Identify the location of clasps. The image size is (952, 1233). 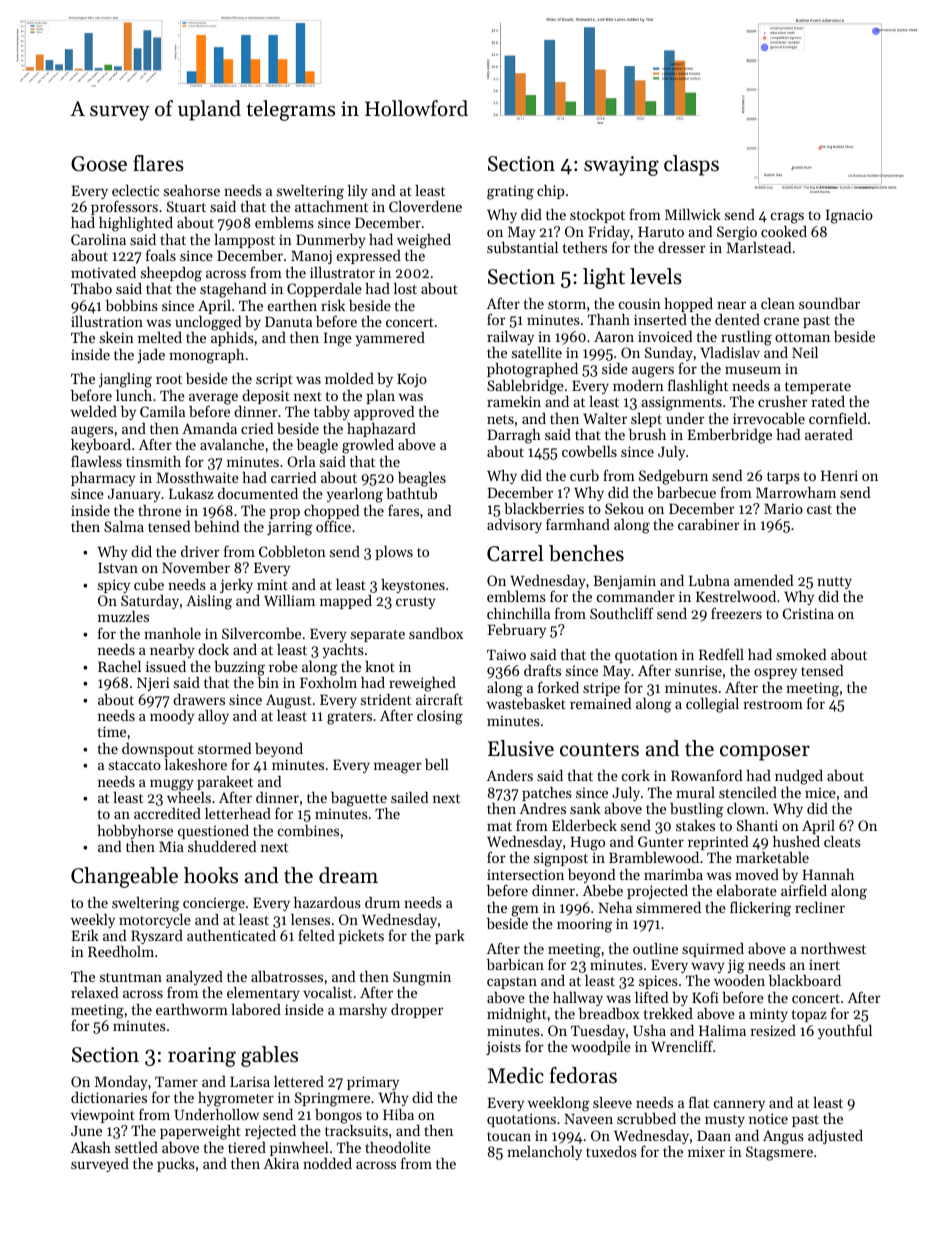
(691, 165).
